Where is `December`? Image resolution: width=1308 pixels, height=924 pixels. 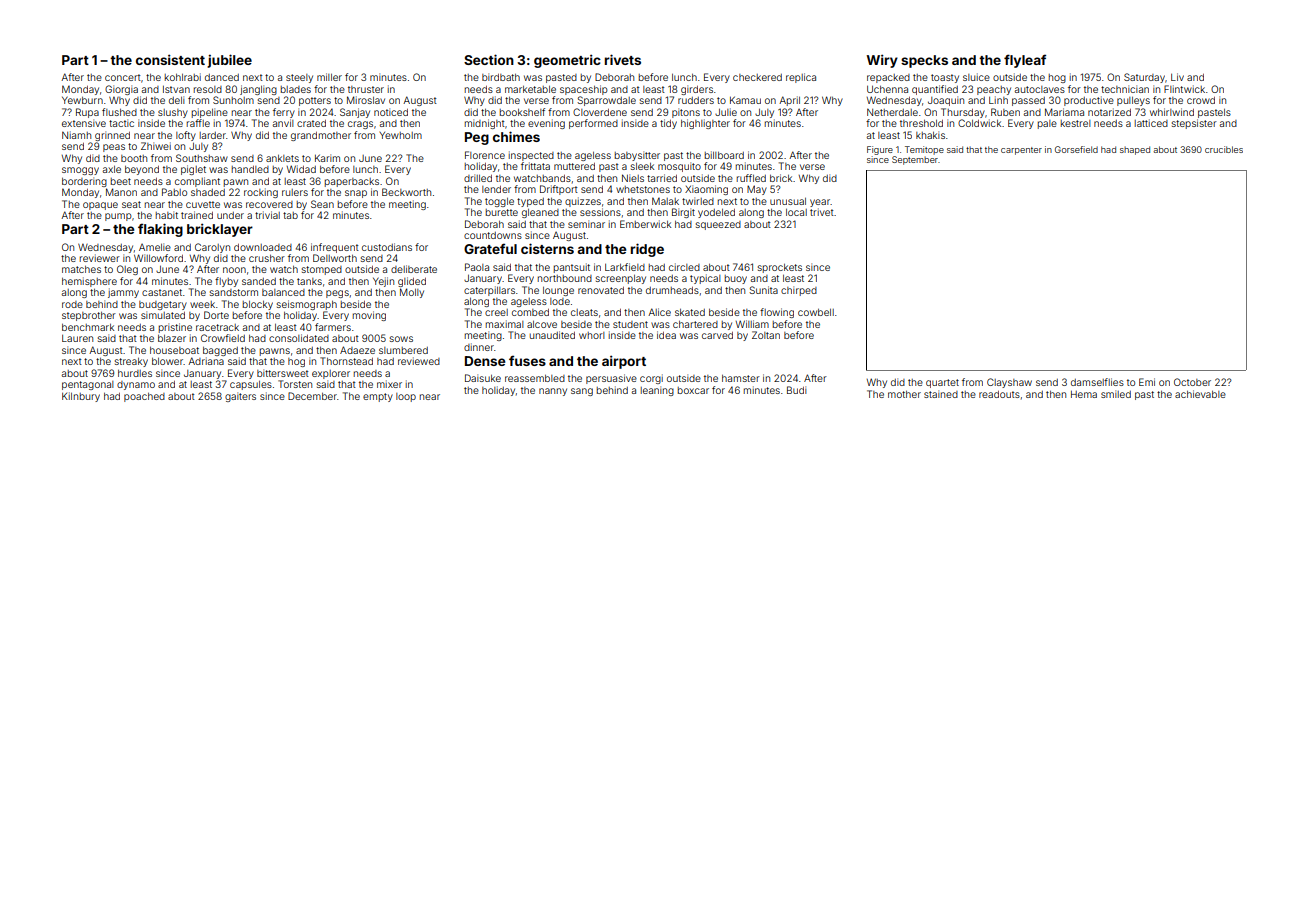
December is located at coordinates (312, 396).
